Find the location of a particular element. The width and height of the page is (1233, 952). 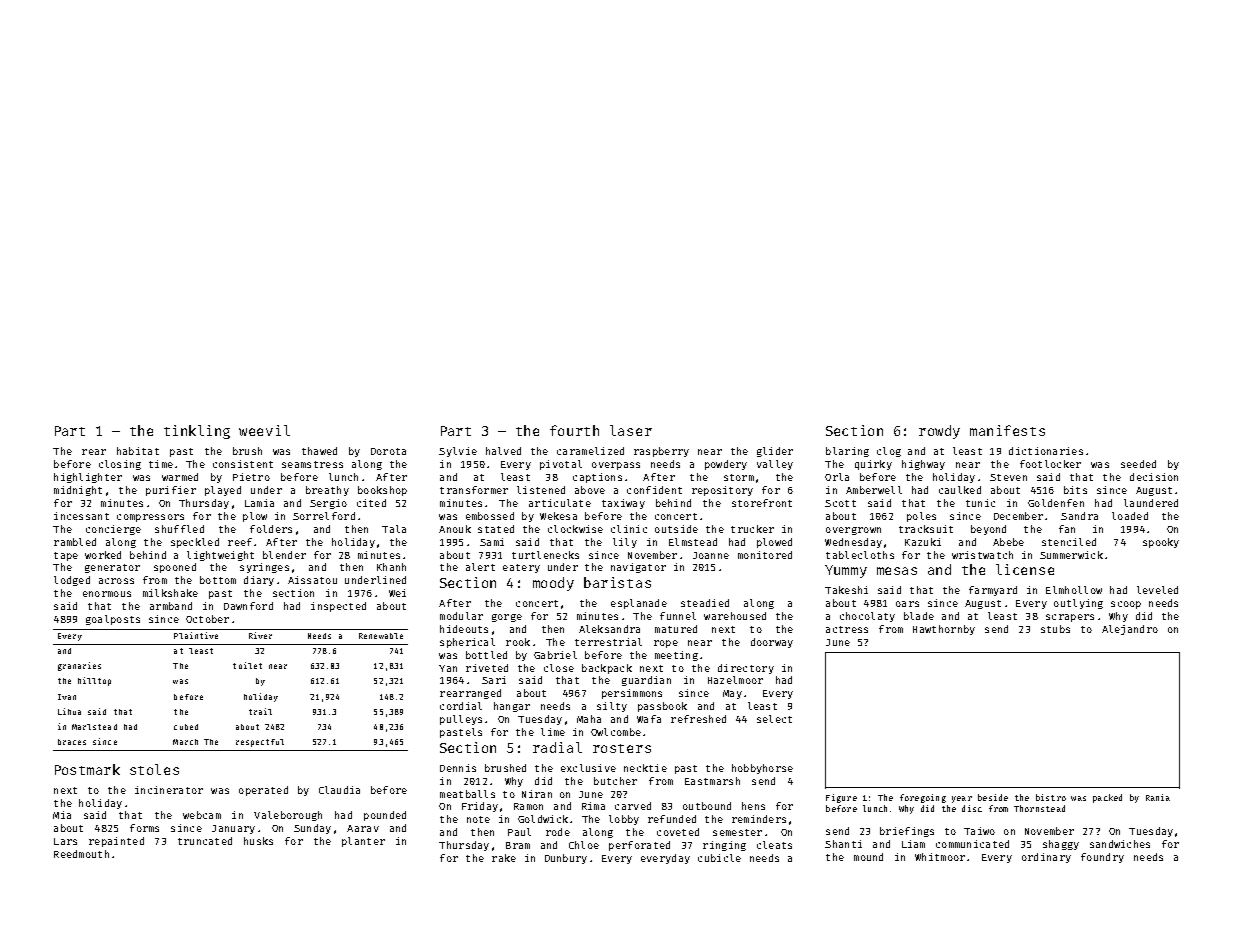

cubicle is located at coordinates (719, 858).
